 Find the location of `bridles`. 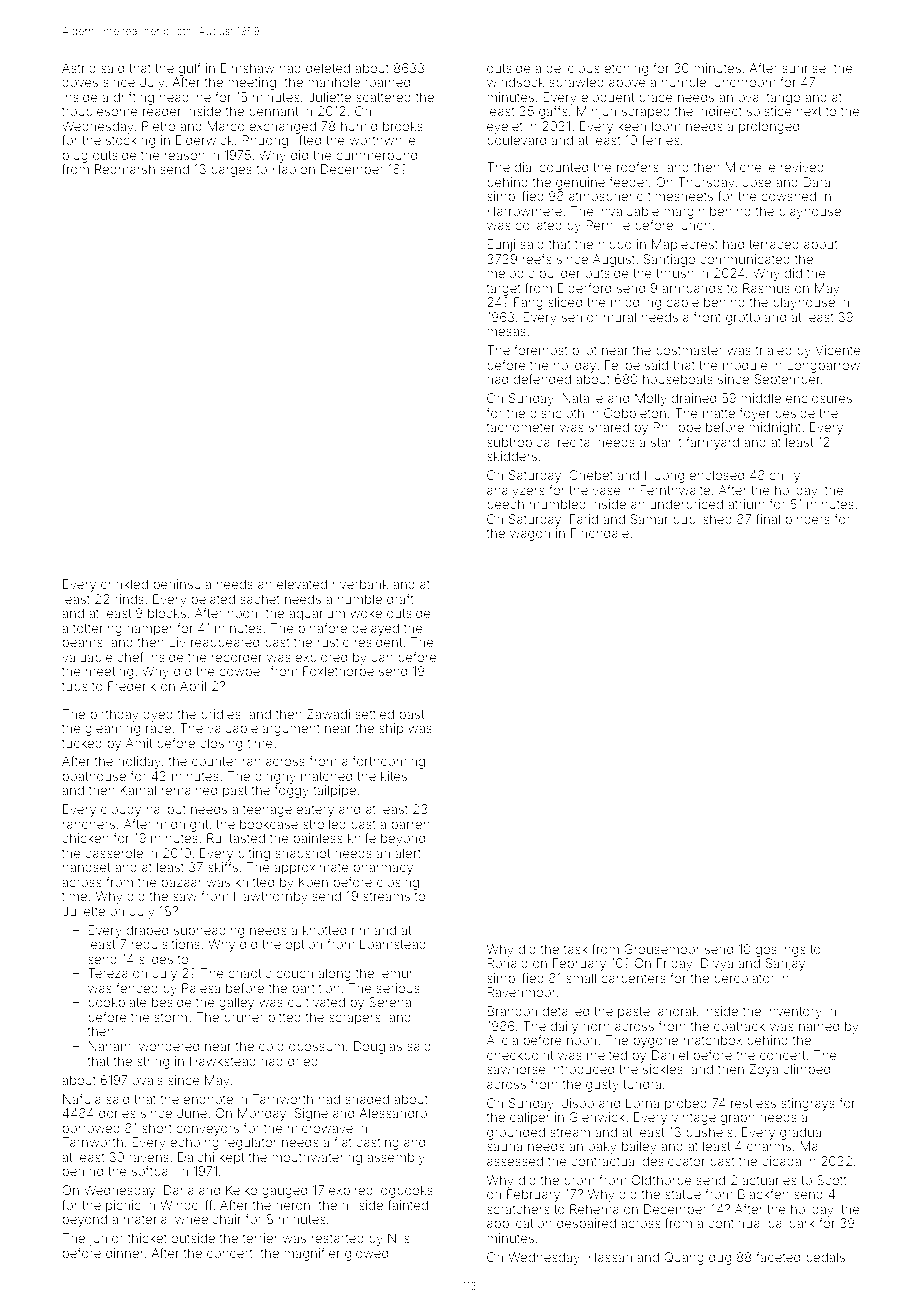

bridles is located at coordinates (221, 714).
